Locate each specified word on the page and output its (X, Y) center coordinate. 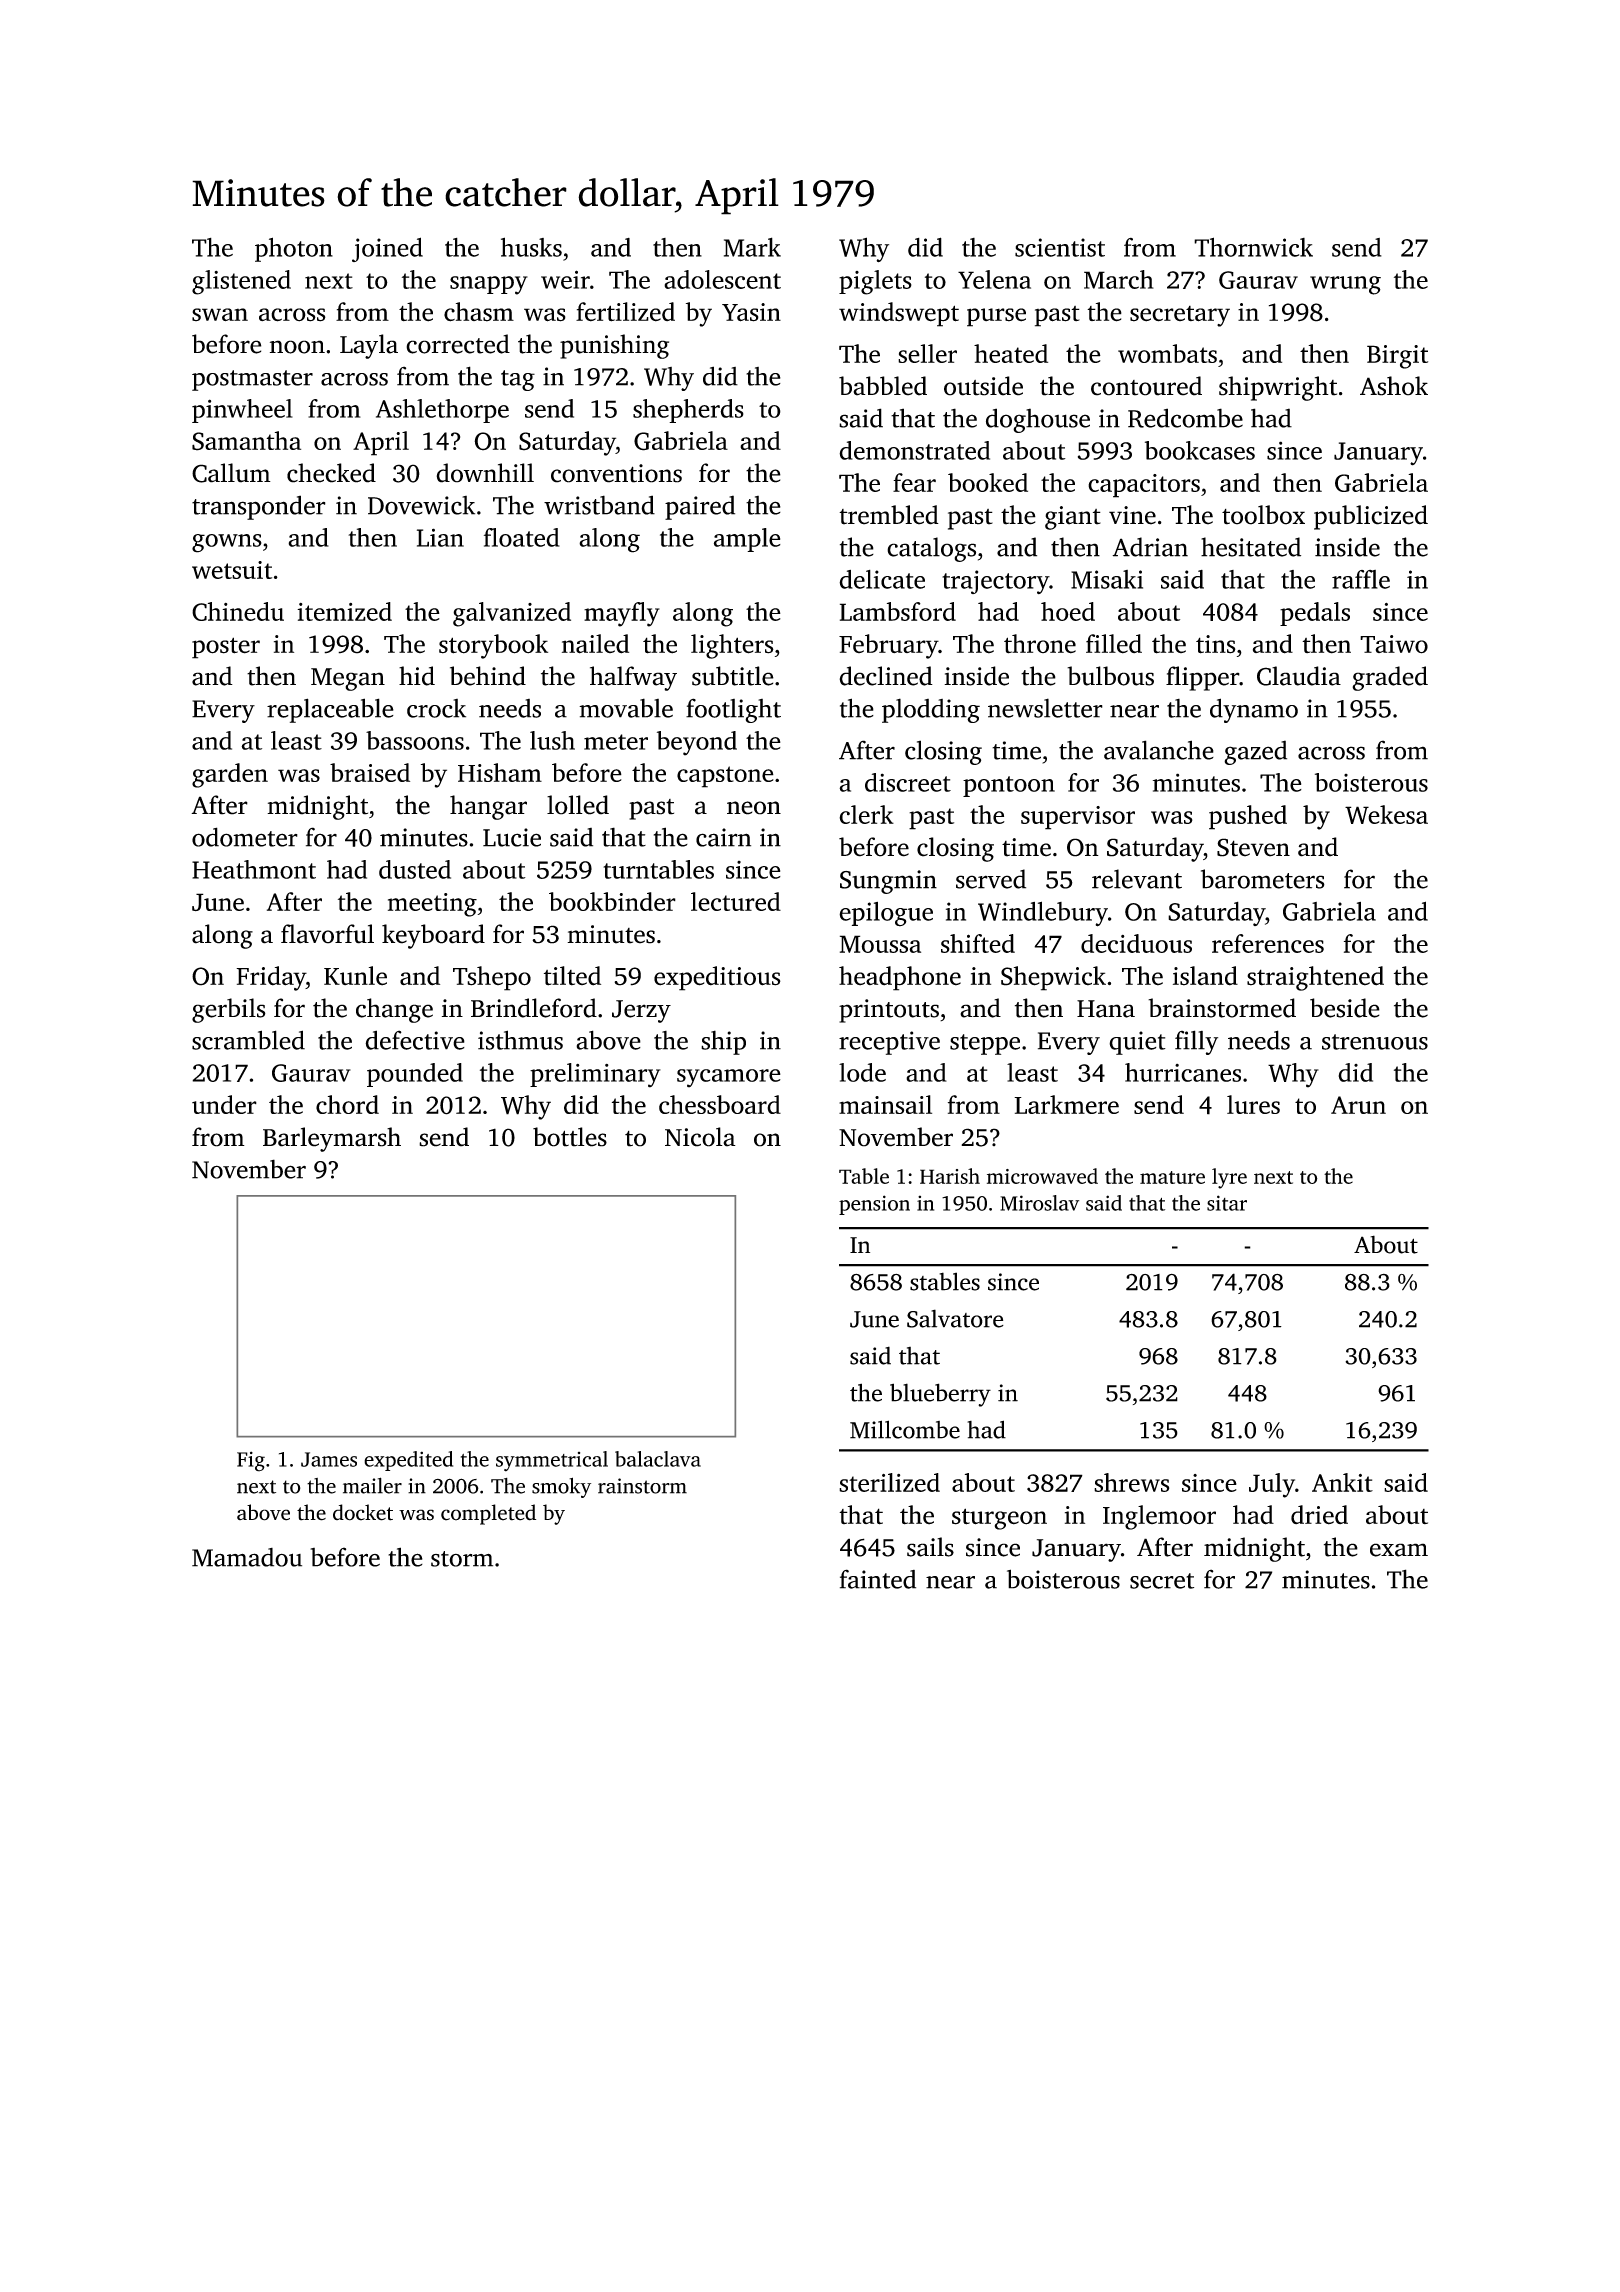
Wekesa (1386, 814)
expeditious (717, 978)
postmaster (252, 380)
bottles (570, 1137)
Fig (251, 1461)
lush (552, 740)
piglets (875, 282)
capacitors (1144, 486)
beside (1345, 1008)
